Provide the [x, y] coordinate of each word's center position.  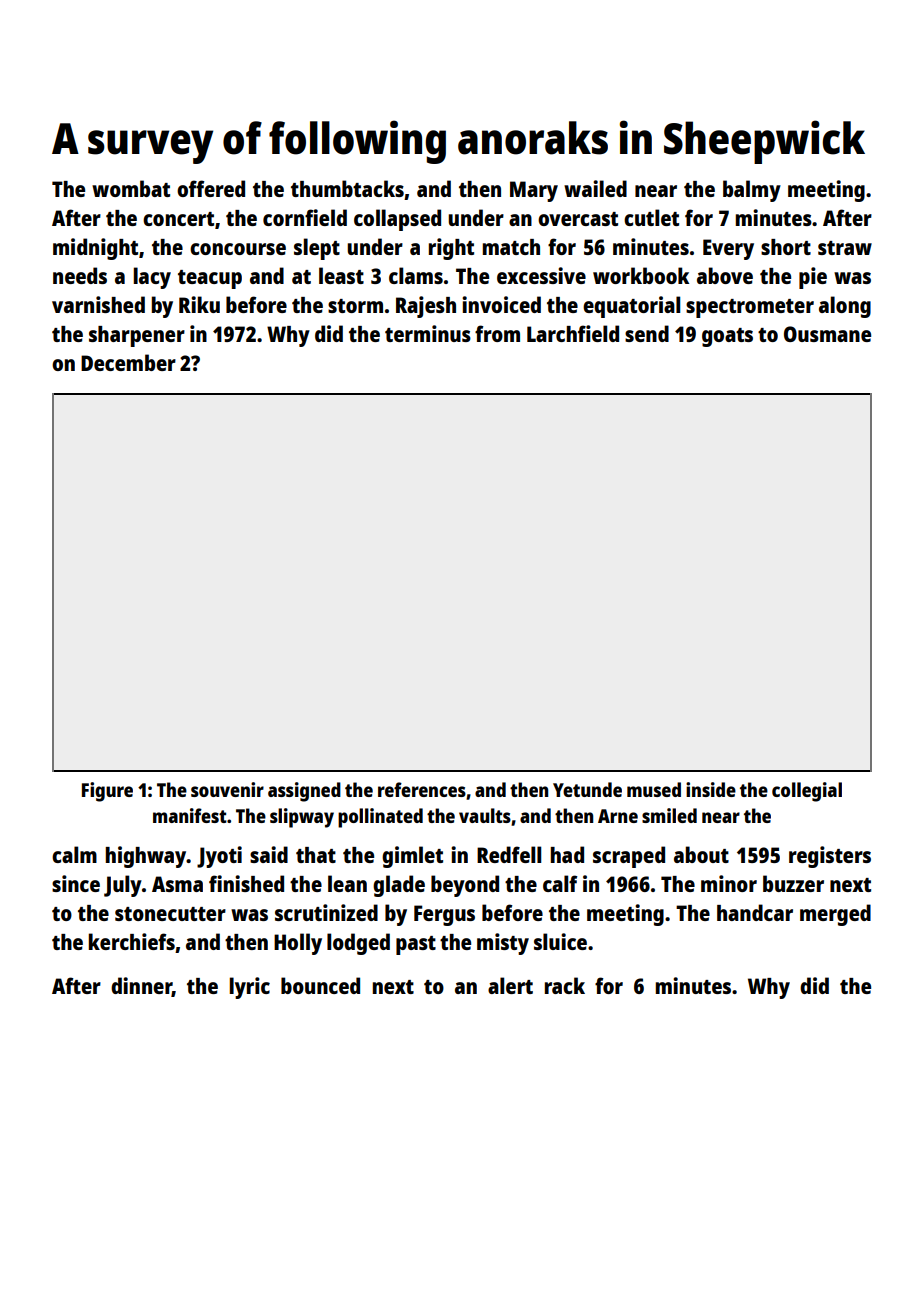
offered [211, 188]
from [497, 333]
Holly [298, 944]
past [416, 945]
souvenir [227, 789]
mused [654, 789]
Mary [534, 191]
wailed [595, 188]
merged [835, 915]
